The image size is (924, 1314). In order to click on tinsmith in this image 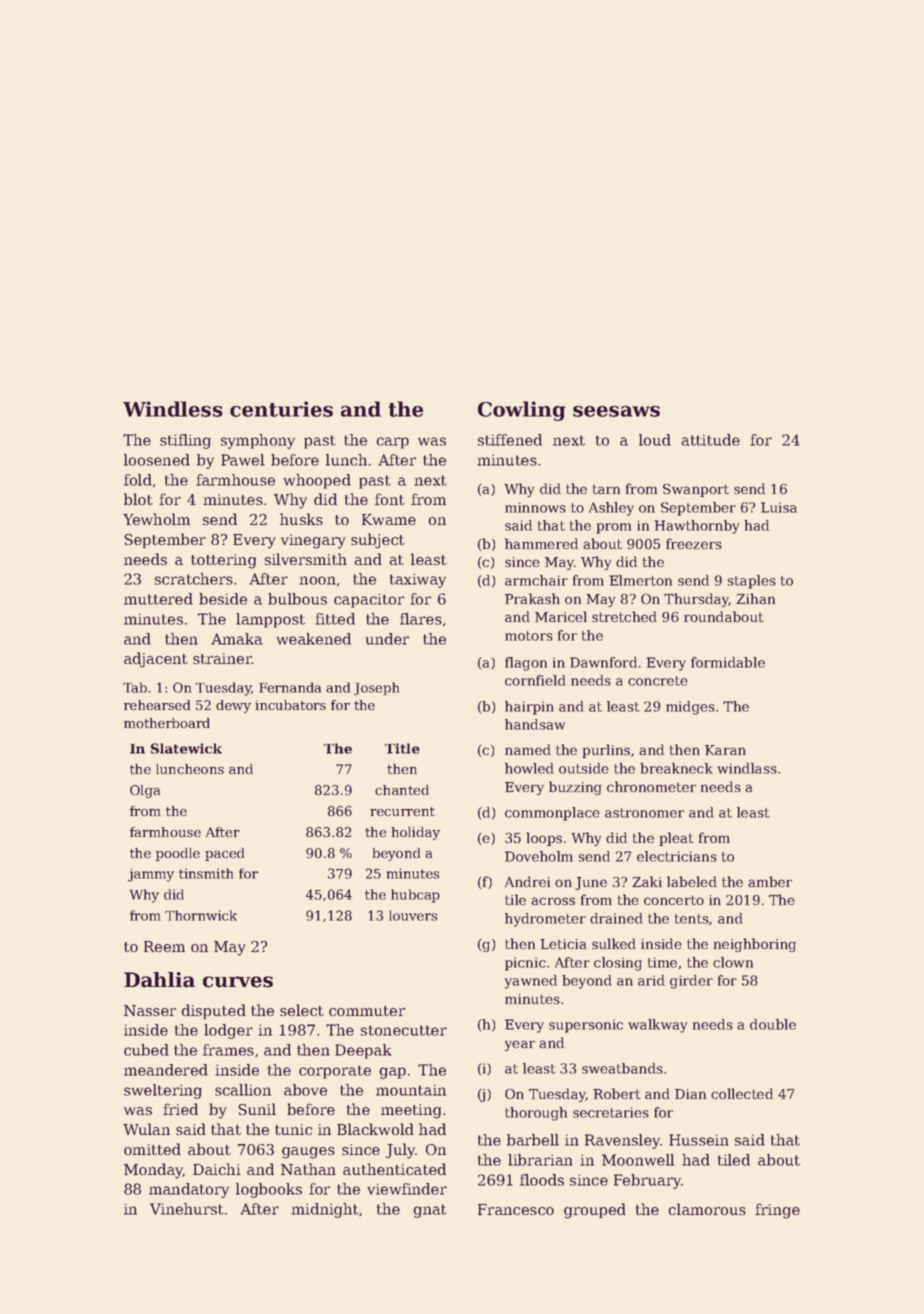, I will do `click(206, 873)`.
